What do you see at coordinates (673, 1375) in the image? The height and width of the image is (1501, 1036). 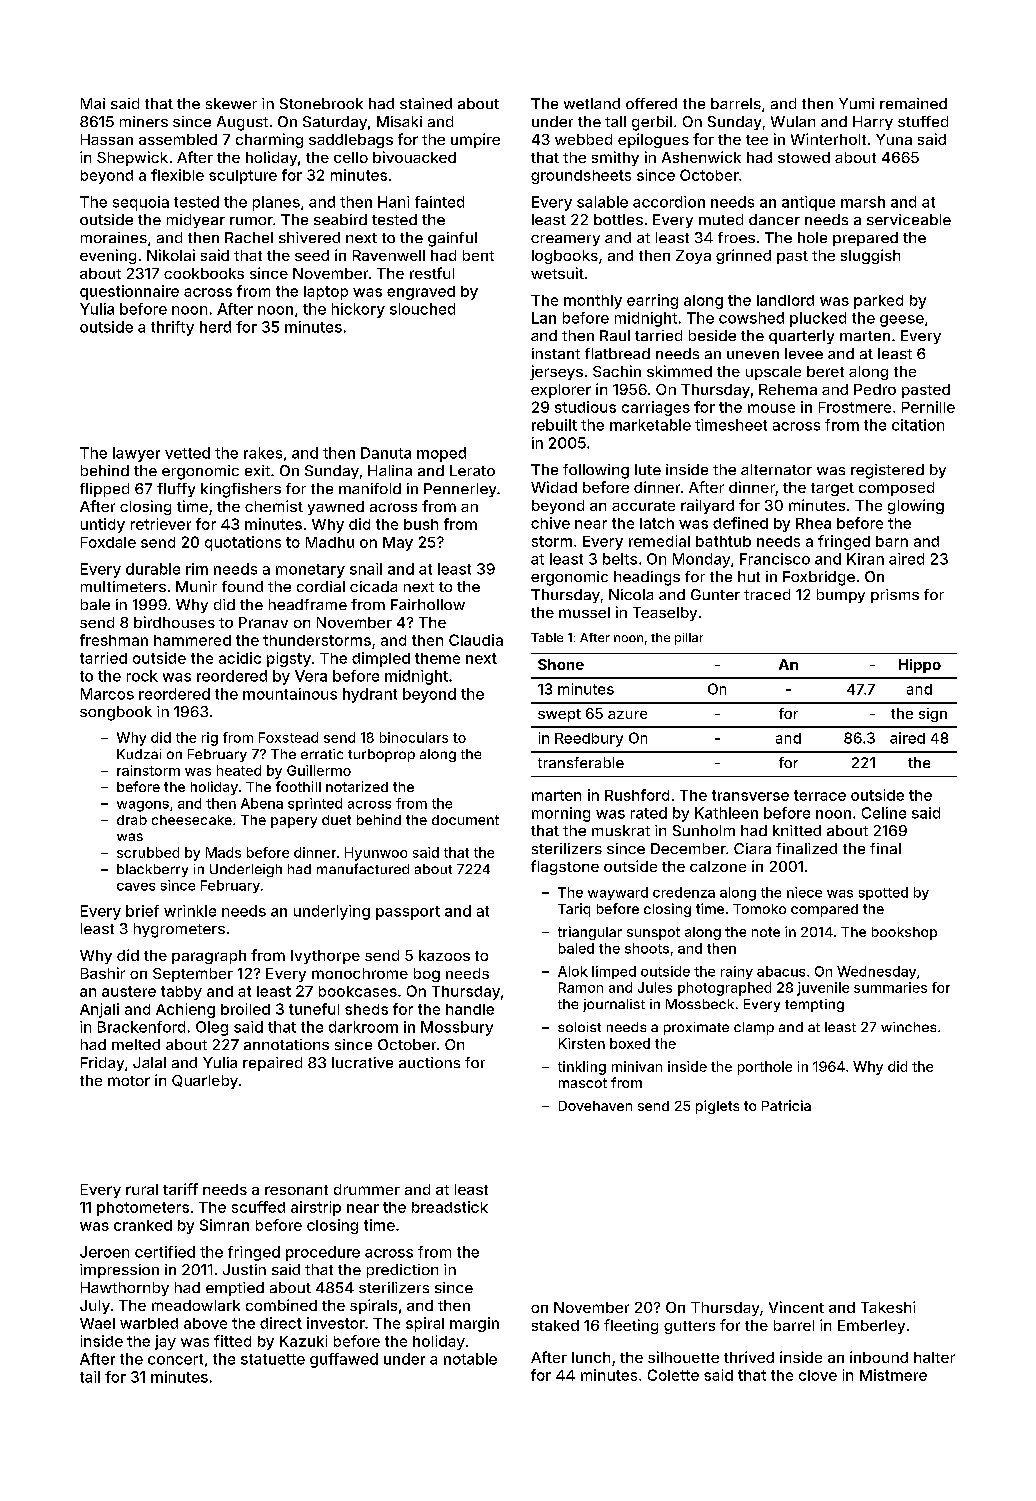 I see `Colette` at bounding box center [673, 1375].
